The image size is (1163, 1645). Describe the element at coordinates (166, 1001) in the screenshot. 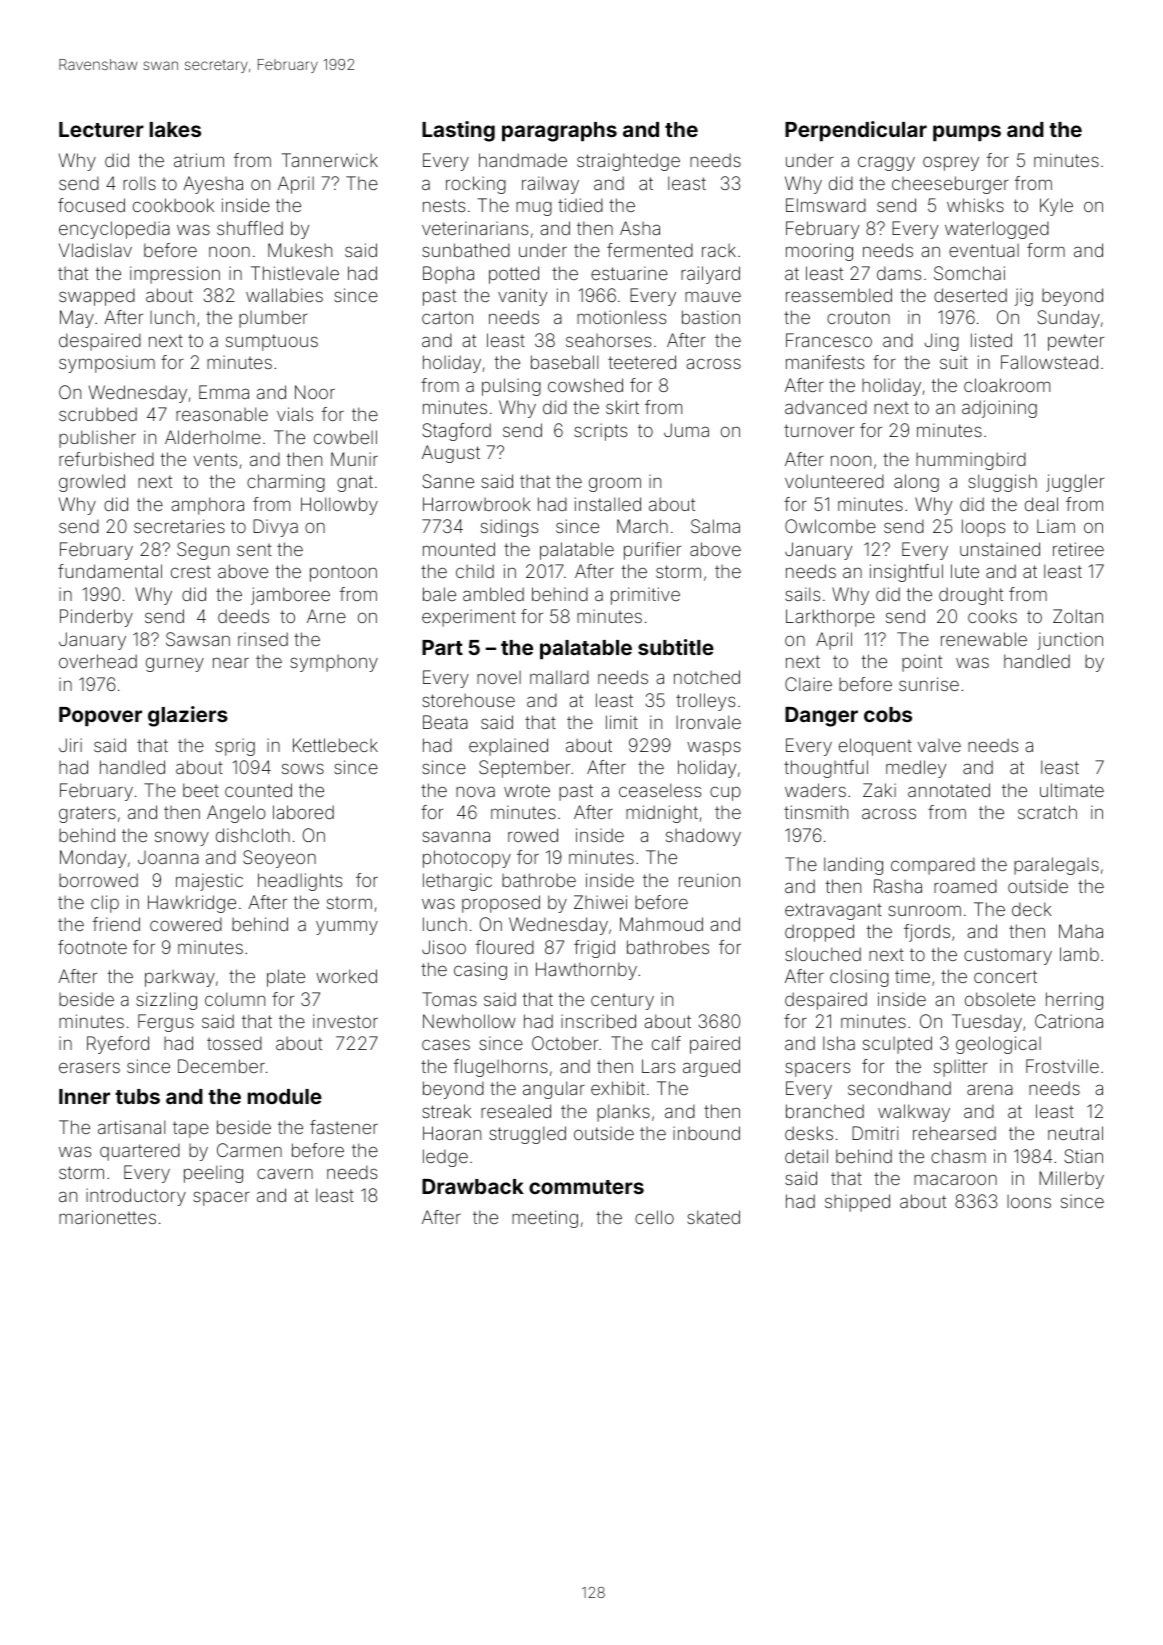

I see `sizzling` at that location.
